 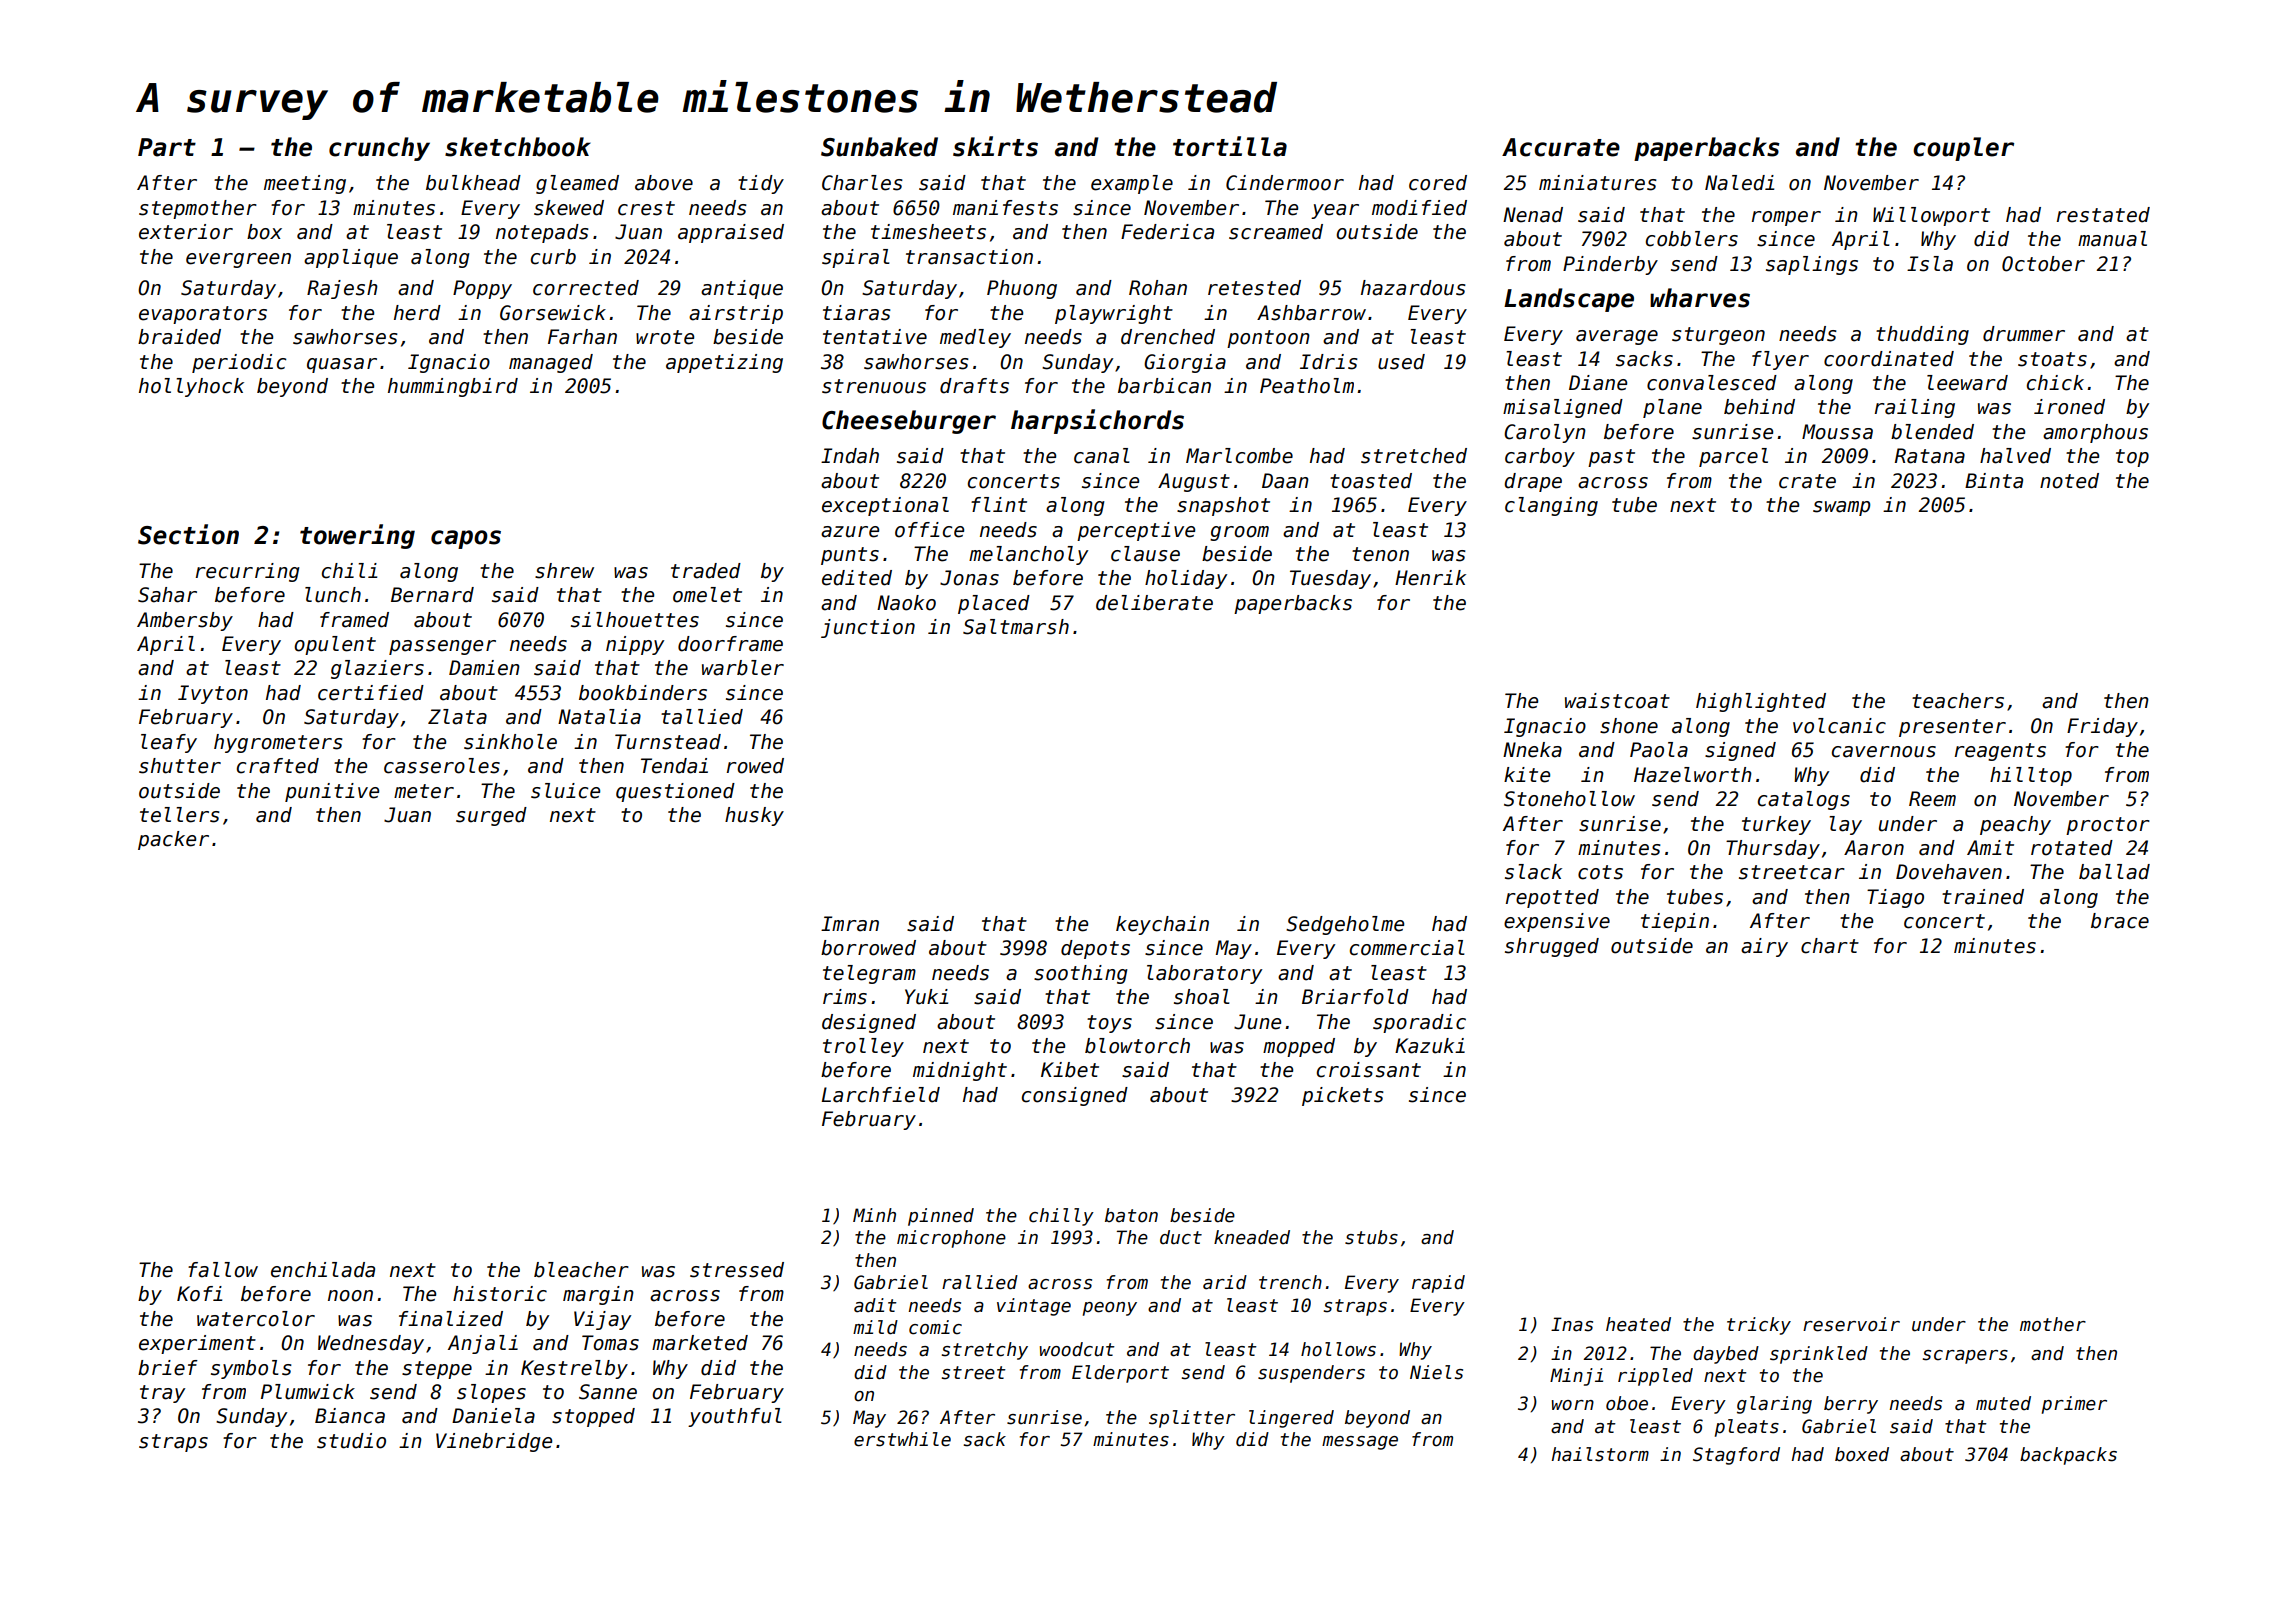 What do you see at coordinates (1736, 1456) in the screenshot?
I see `Stagford` at bounding box center [1736, 1456].
